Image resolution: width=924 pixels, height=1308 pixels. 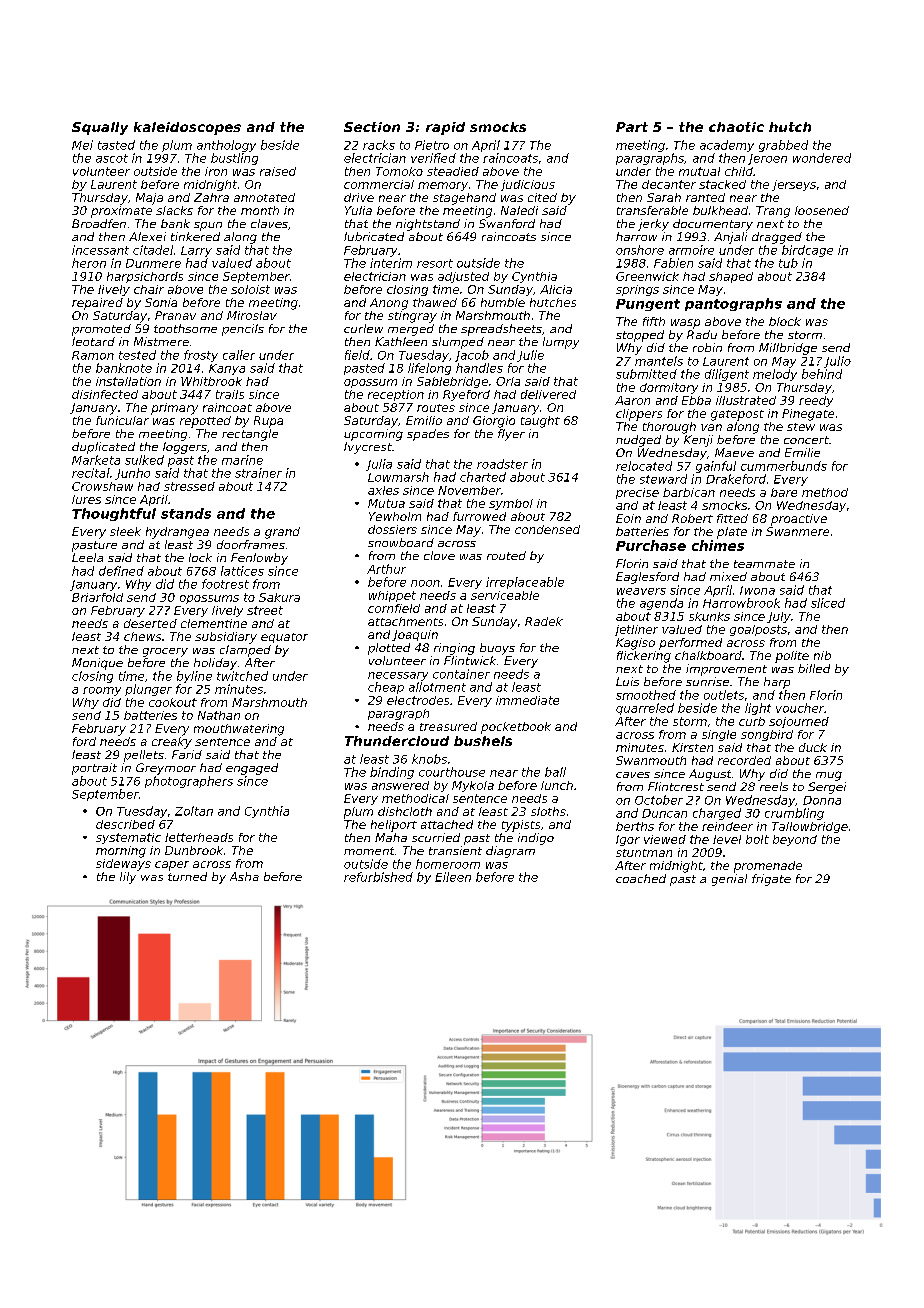 I want to click on Alicia, so click(x=556, y=289).
